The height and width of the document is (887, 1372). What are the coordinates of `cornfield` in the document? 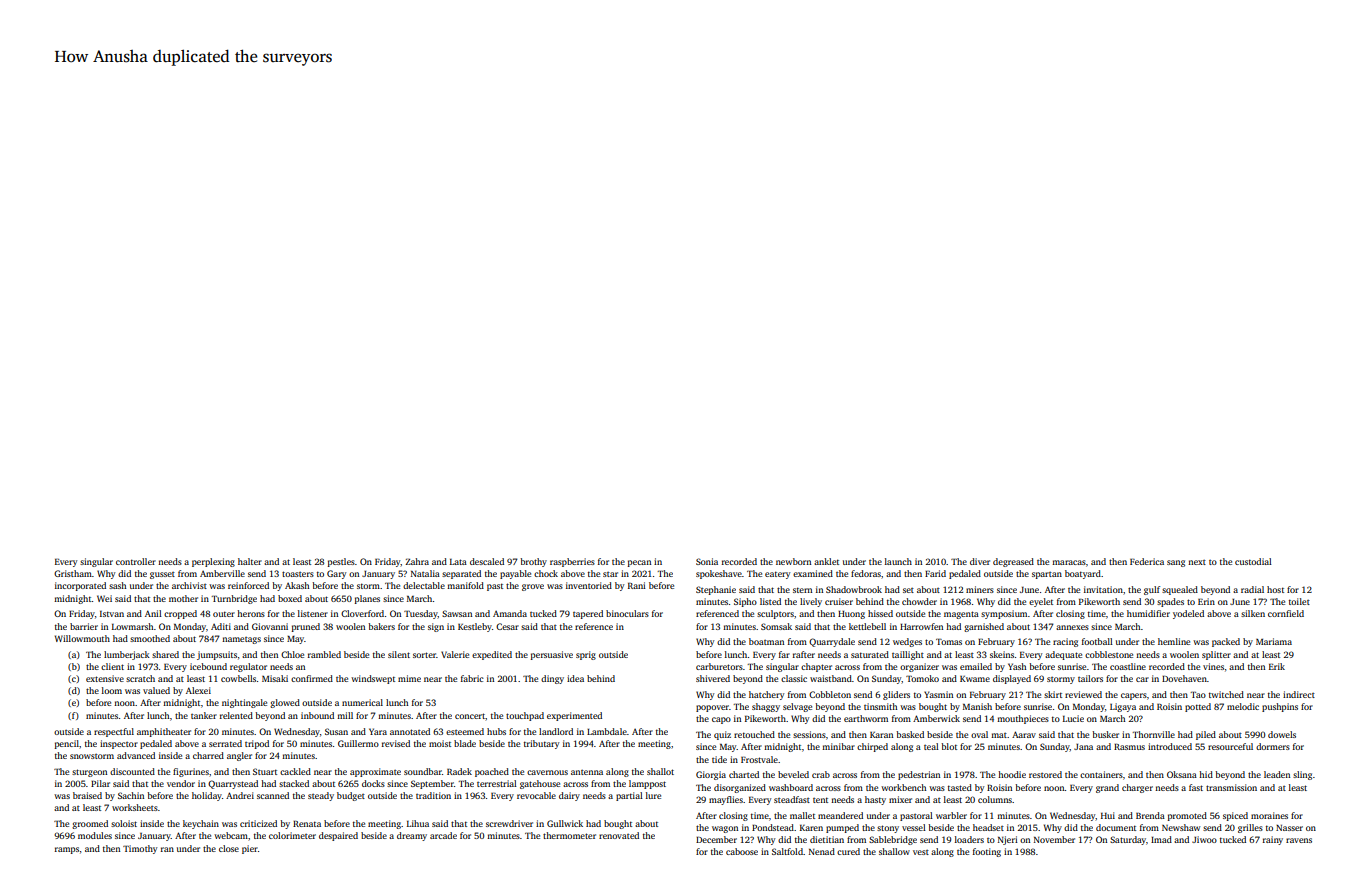 It's located at (1286, 613).
